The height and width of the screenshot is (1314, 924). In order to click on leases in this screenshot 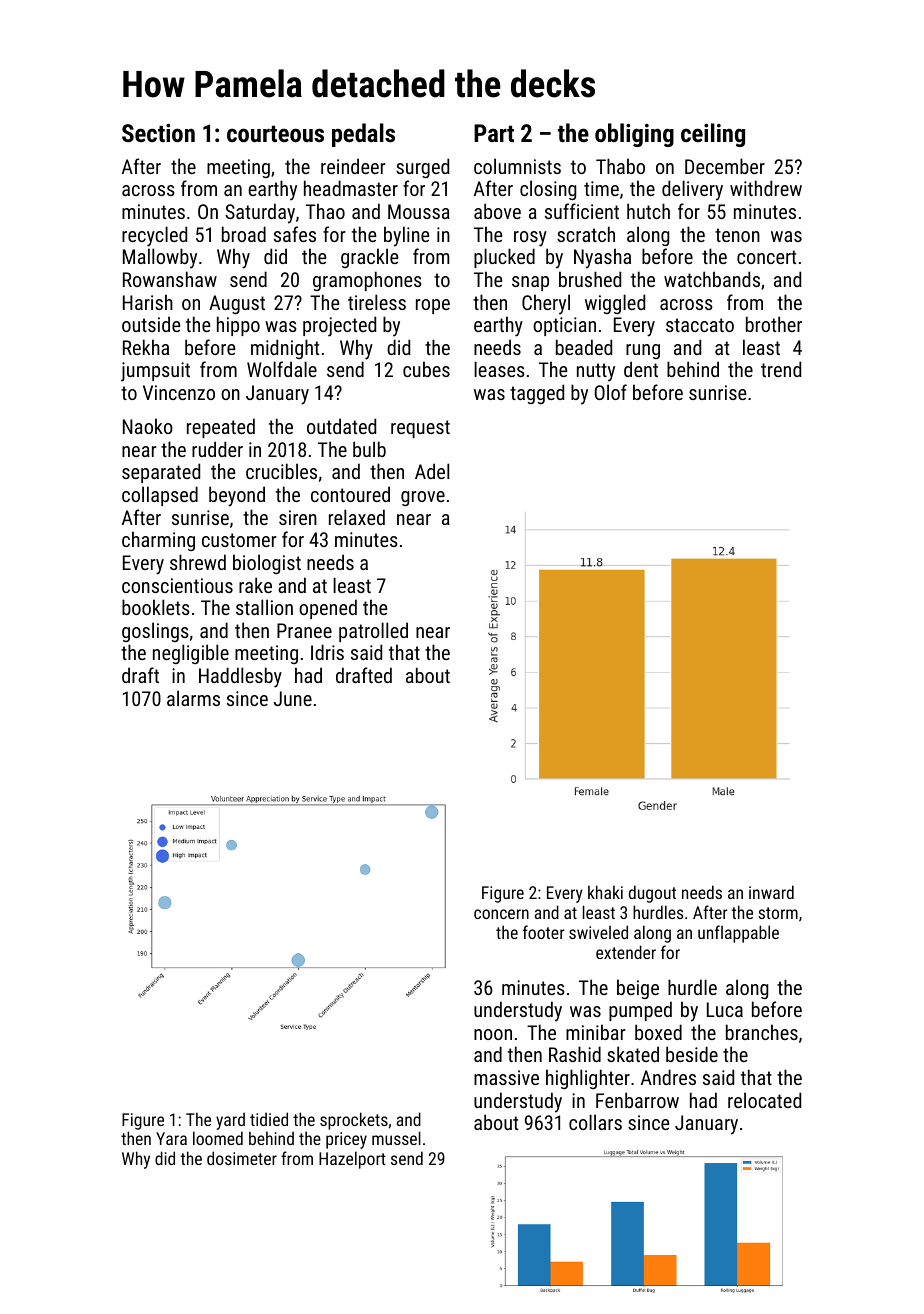, I will do `click(499, 369)`.
